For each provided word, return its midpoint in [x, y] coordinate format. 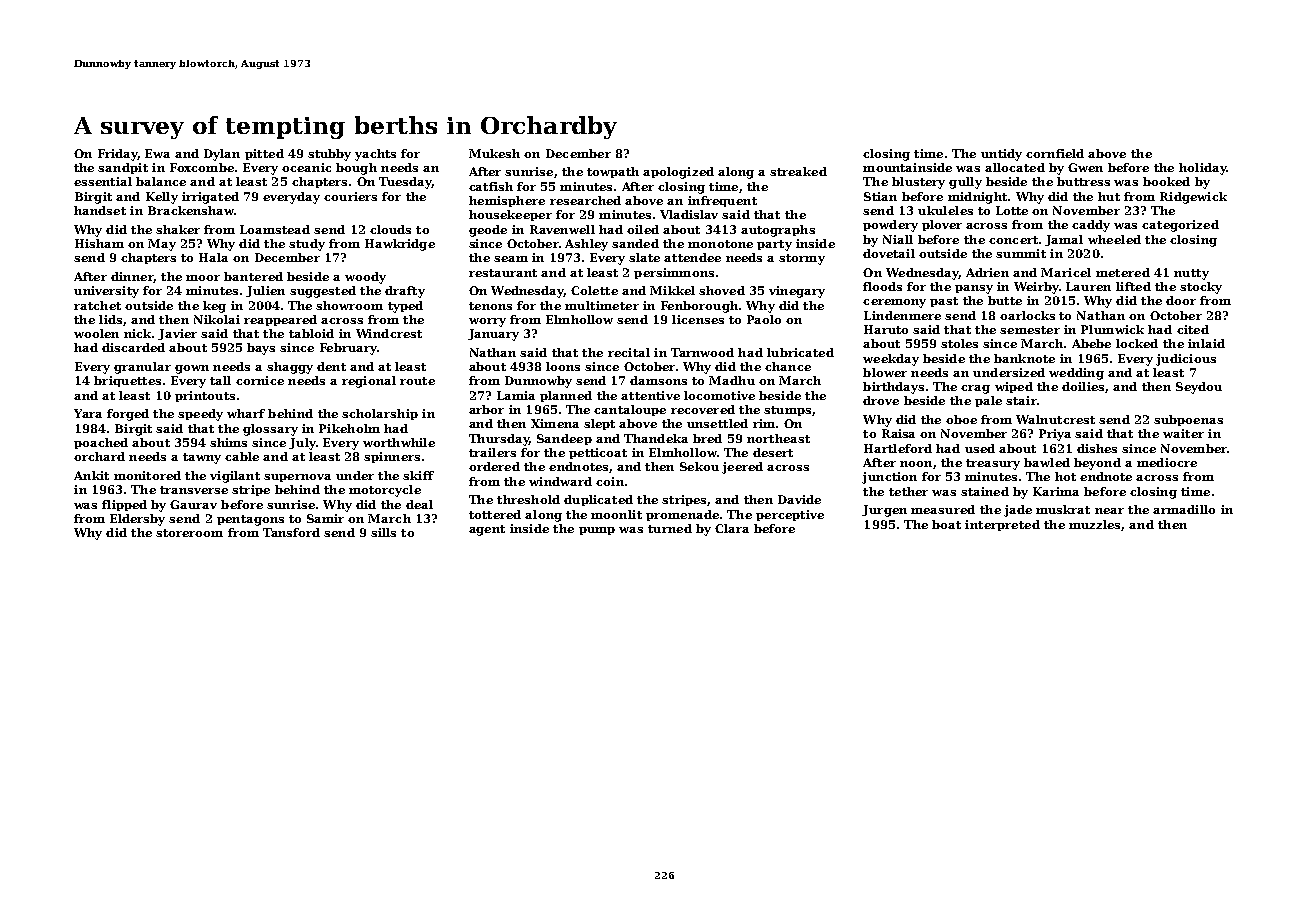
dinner [132, 277]
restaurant [503, 273]
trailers [492, 452]
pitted [264, 154]
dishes [1097, 448]
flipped [124, 505]
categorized [1180, 226]
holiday [1202, 169]
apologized [678, 173]
